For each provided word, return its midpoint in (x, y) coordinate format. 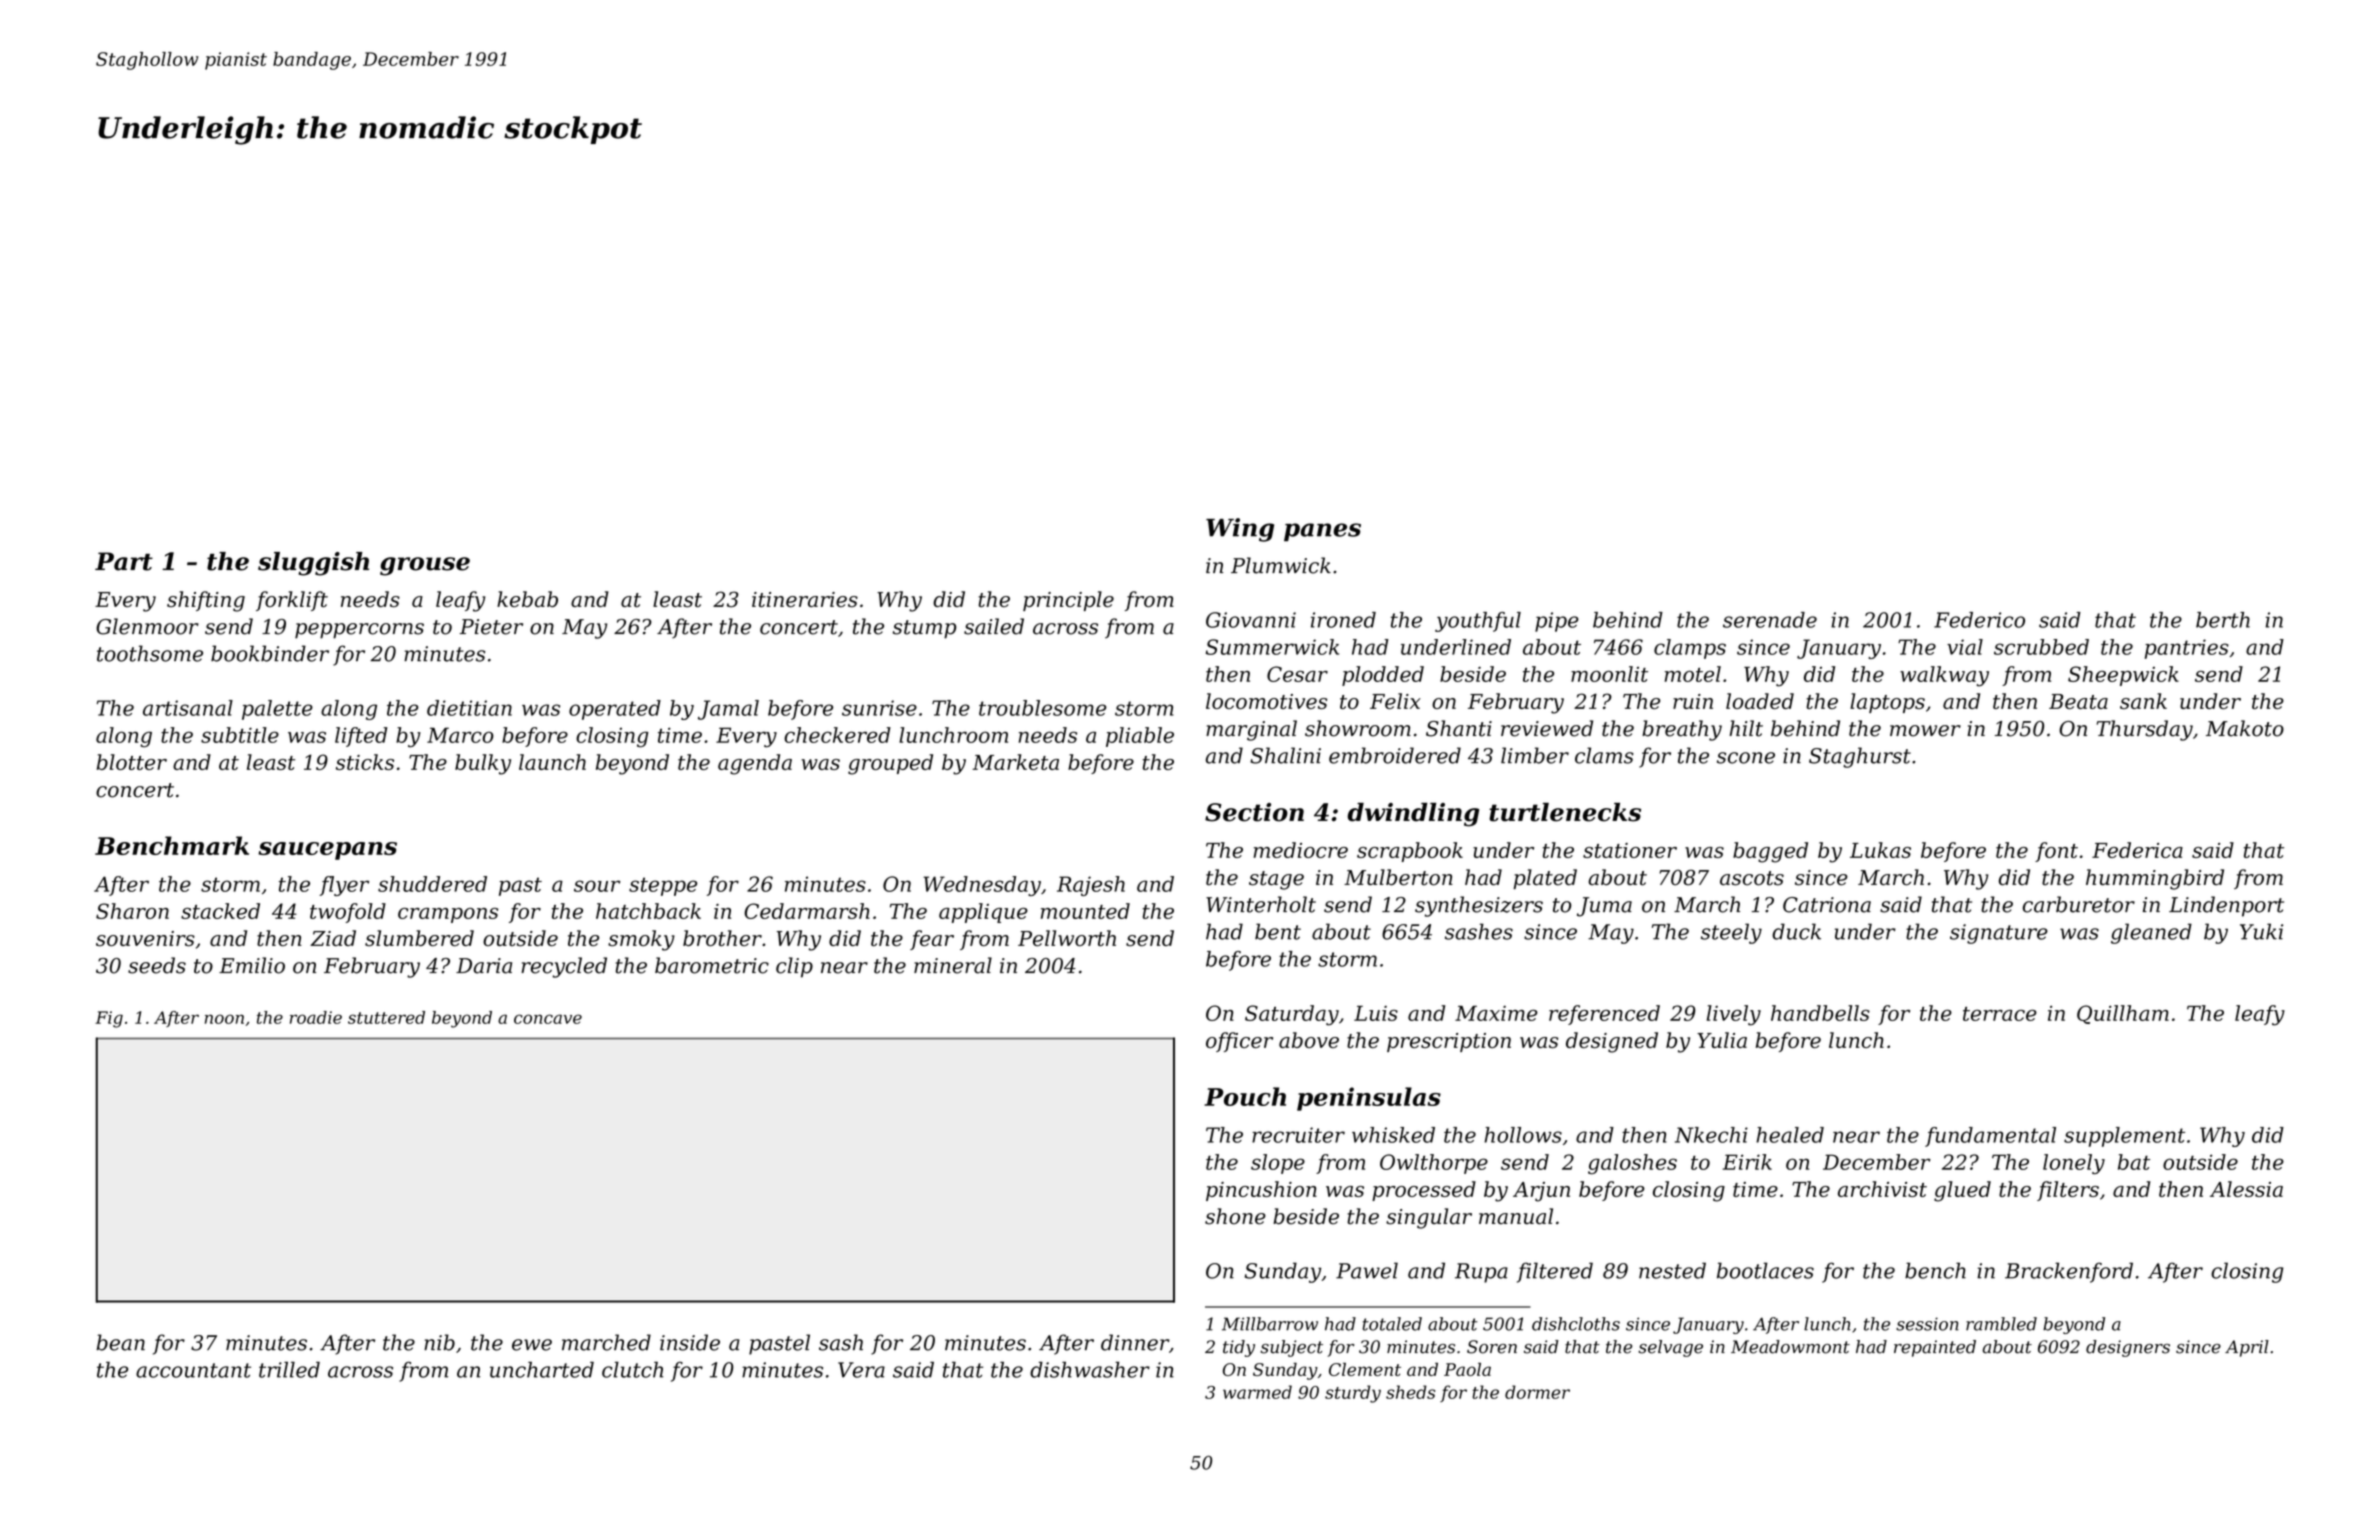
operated (615, 710)
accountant (193, 1370)
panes (1322, 532)
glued (1962, 1191)
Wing (1240, 530)
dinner (1135, 1342)
